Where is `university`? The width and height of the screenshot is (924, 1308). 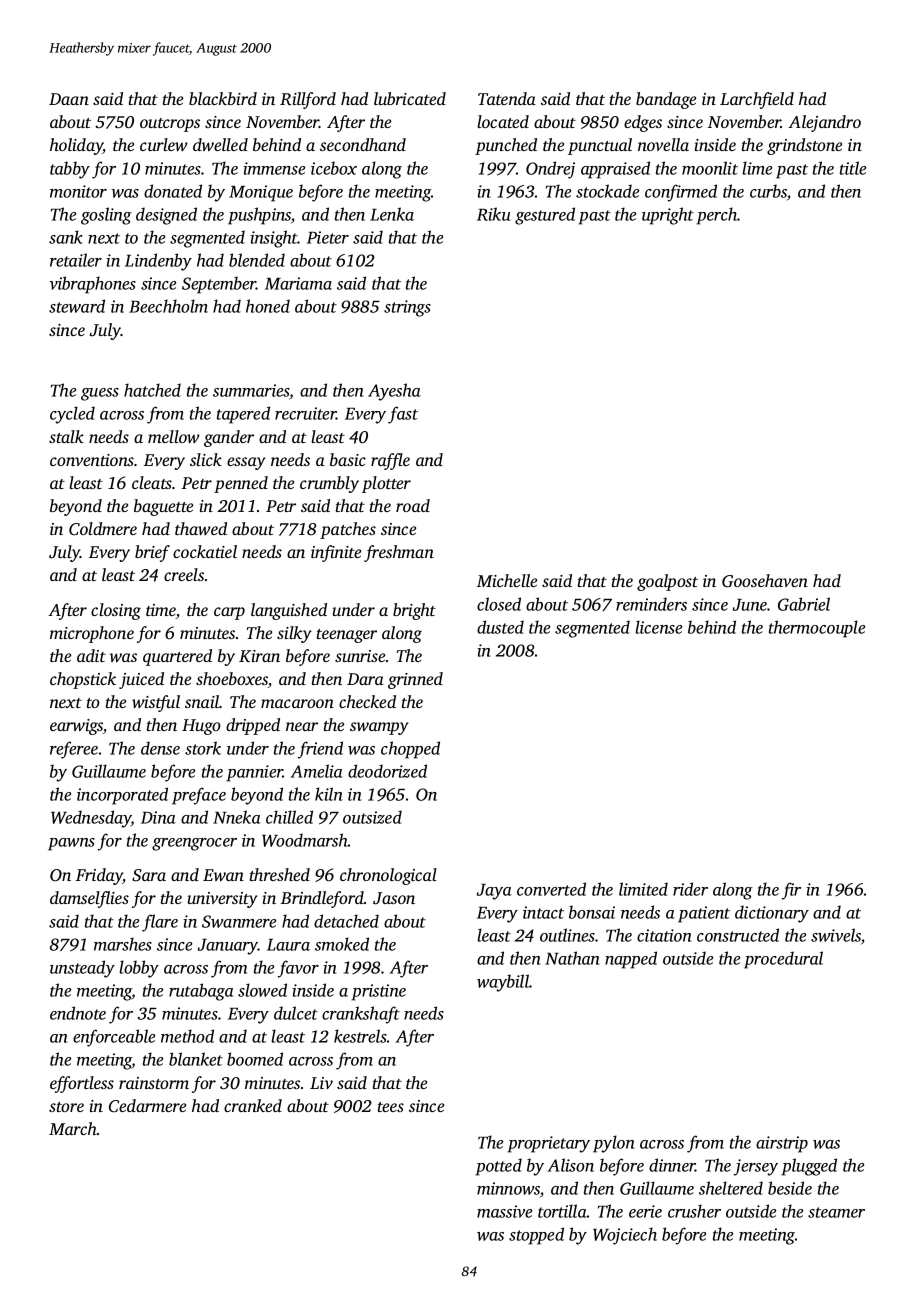
university is located at coordinates (223, 900).
